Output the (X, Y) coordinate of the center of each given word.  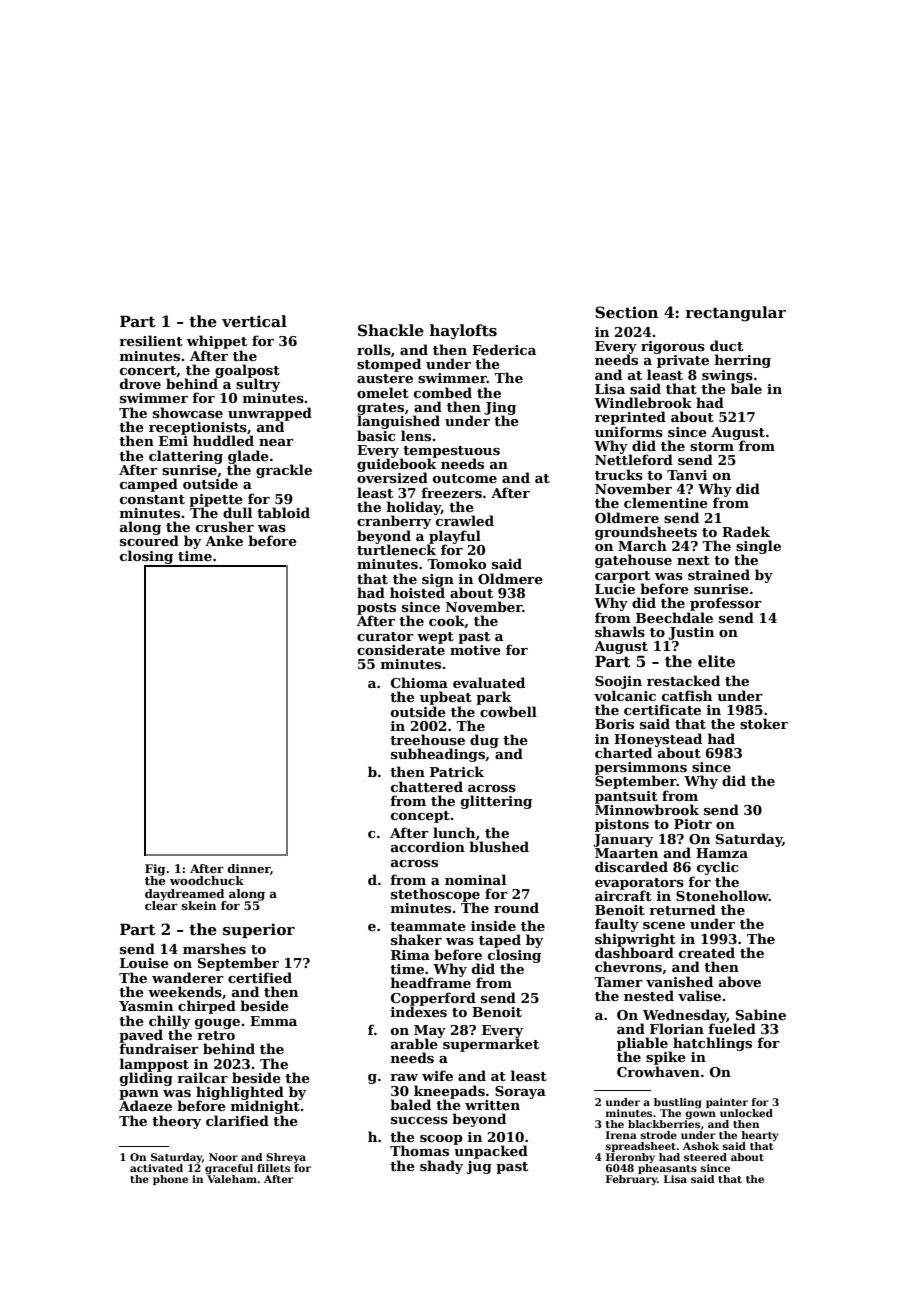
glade (248, 457)
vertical (254, 321)
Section (626, 312)
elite (716, 661)
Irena (621, 1135)
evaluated (489, 682)
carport (622, 577)
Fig (155, 870)
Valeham (232, 1179)
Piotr (693, 824)
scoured (149, 541)
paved (141, 1036)
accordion (428, 846)
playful (455, 537)
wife (437, 1075)
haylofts (463, 332)
